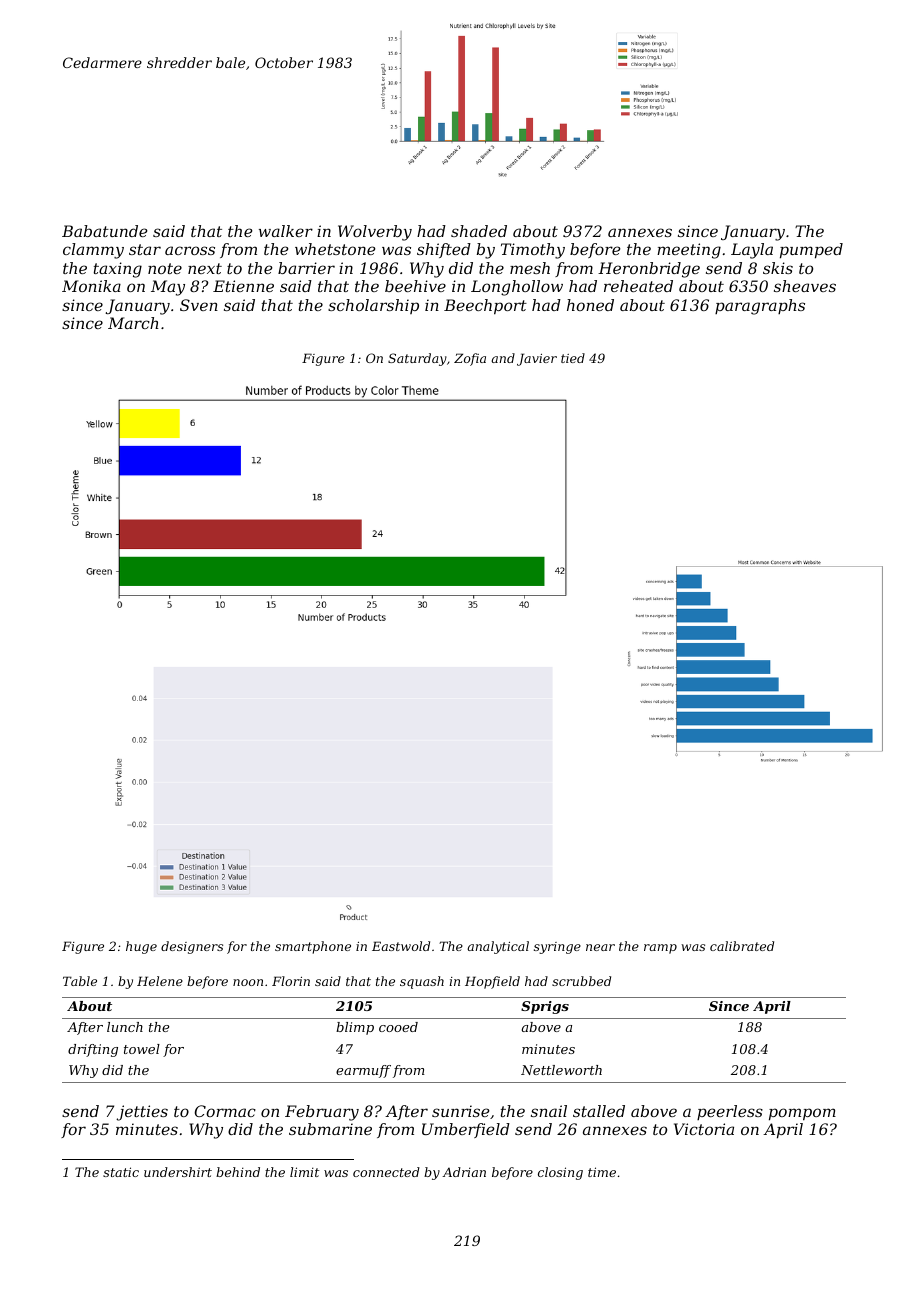  Describe the element at coordinates (560, 1173) in the document. I see `closing` at that location.
